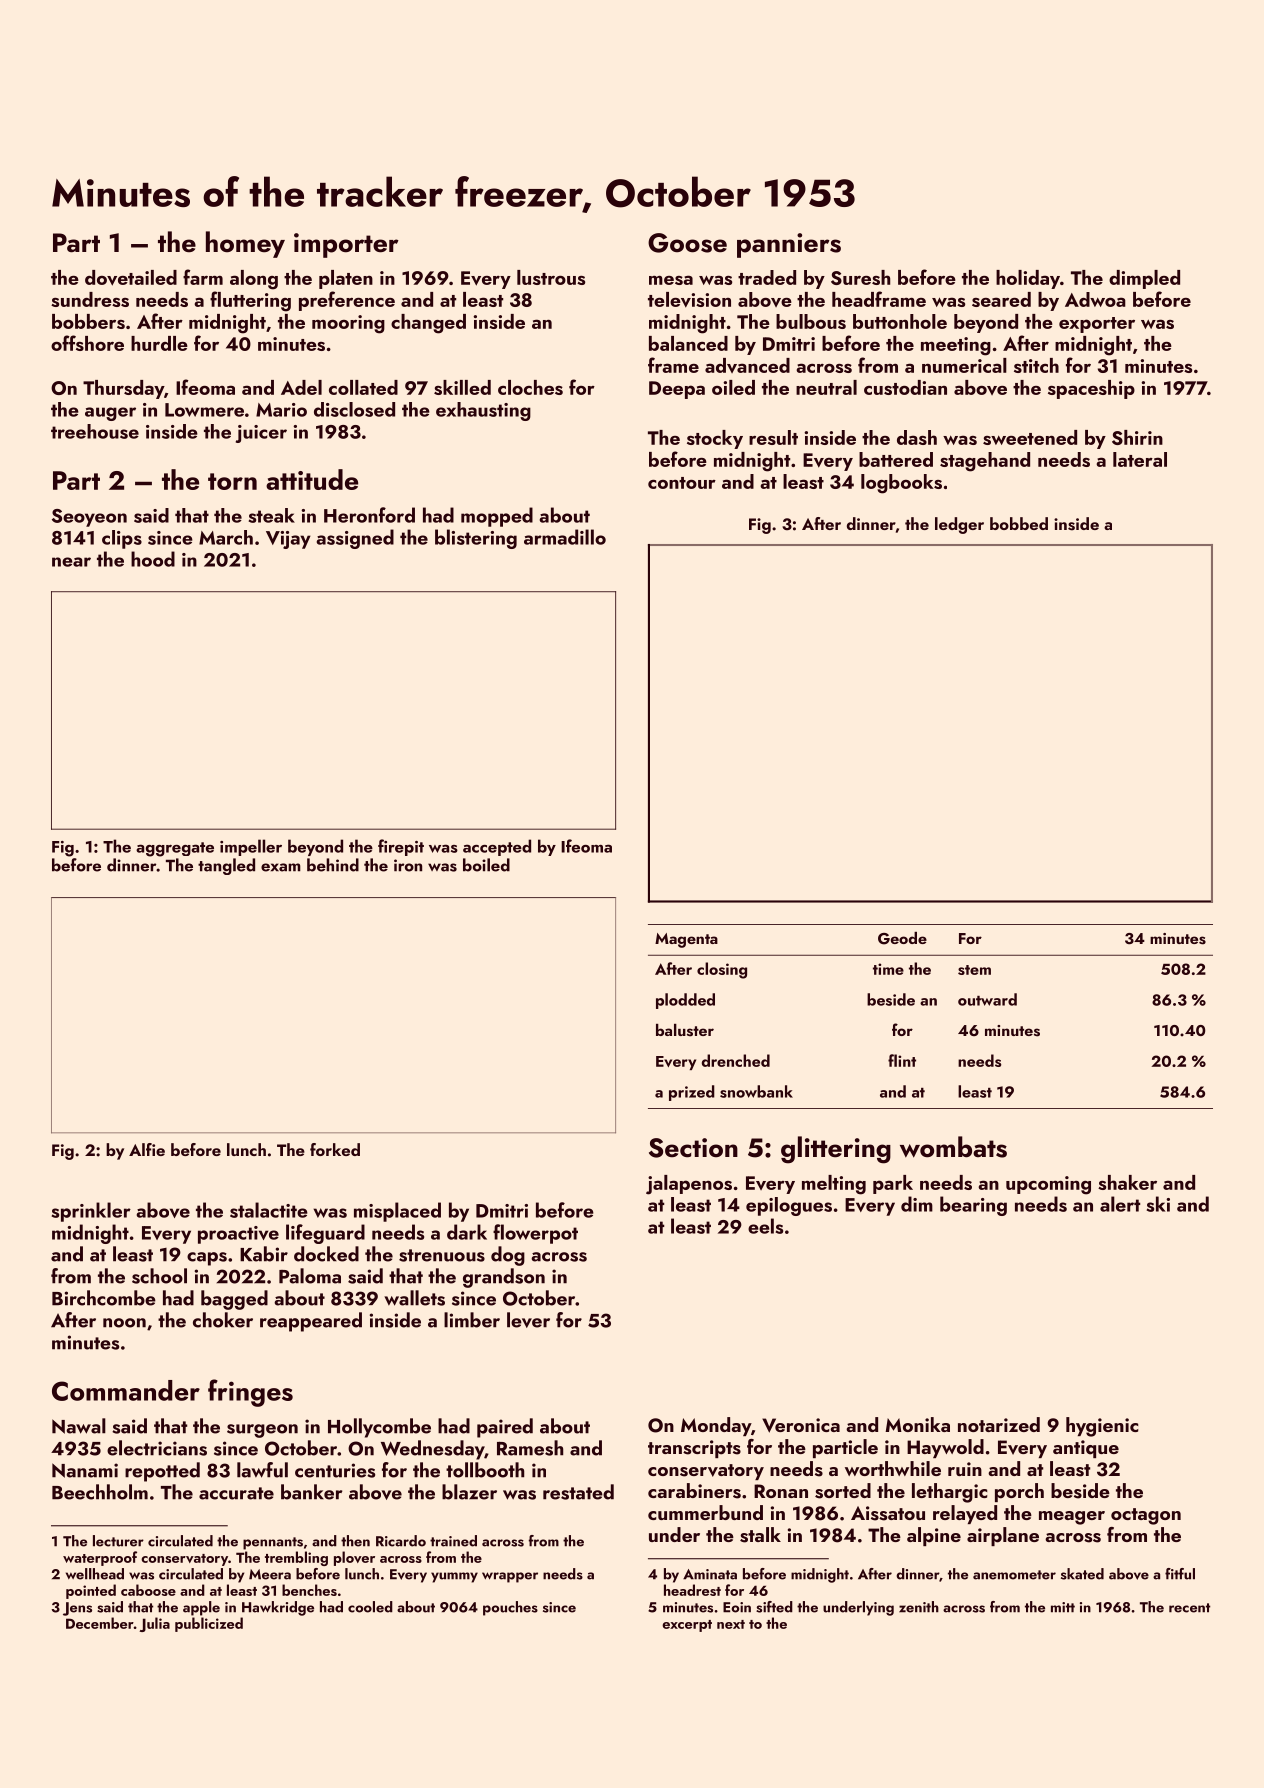 The image size is (1264, 1788). I want to click on alert, so click(1120, 1204).
